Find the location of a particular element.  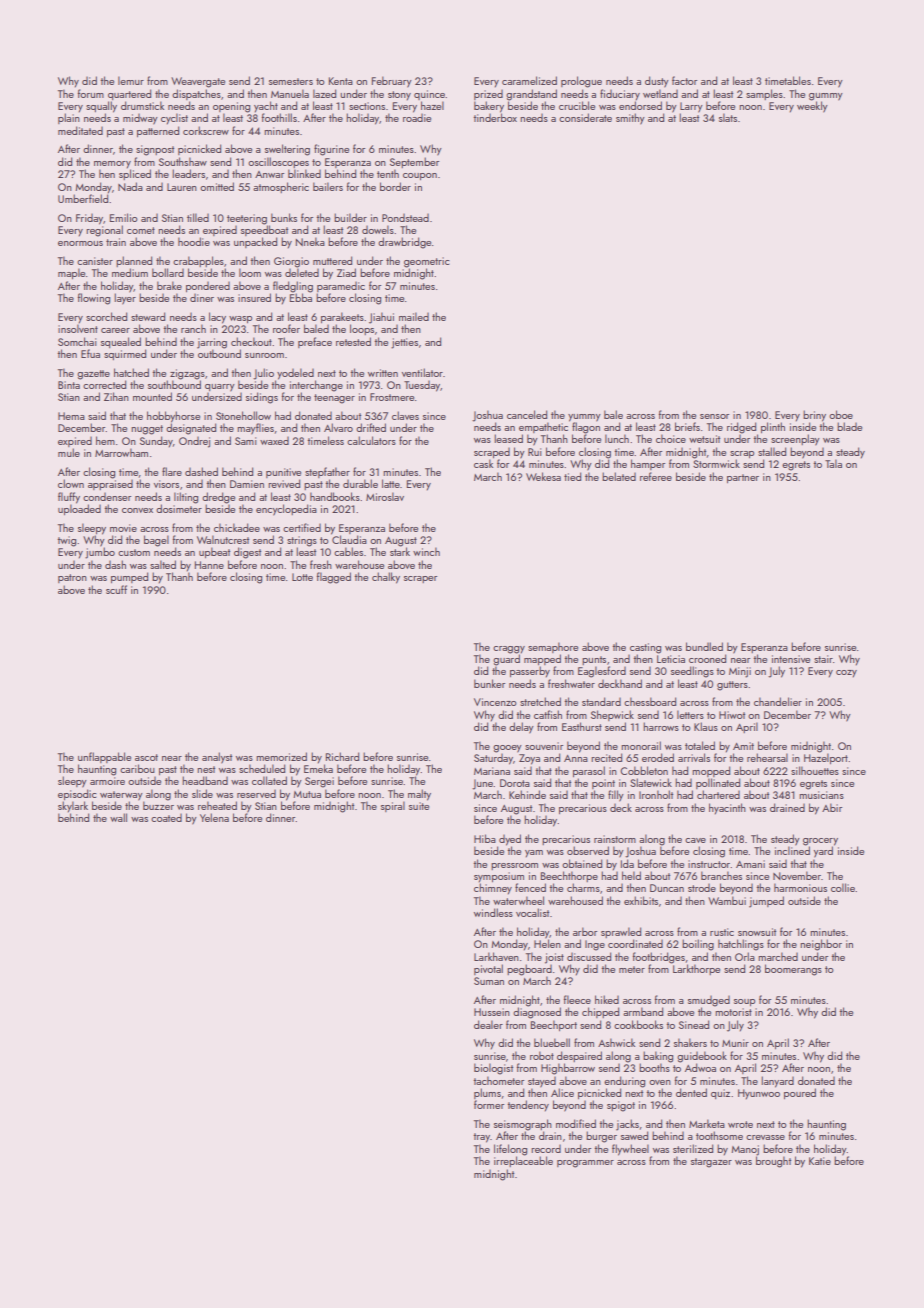

seismograph is located at coordinates (523, 1125).
